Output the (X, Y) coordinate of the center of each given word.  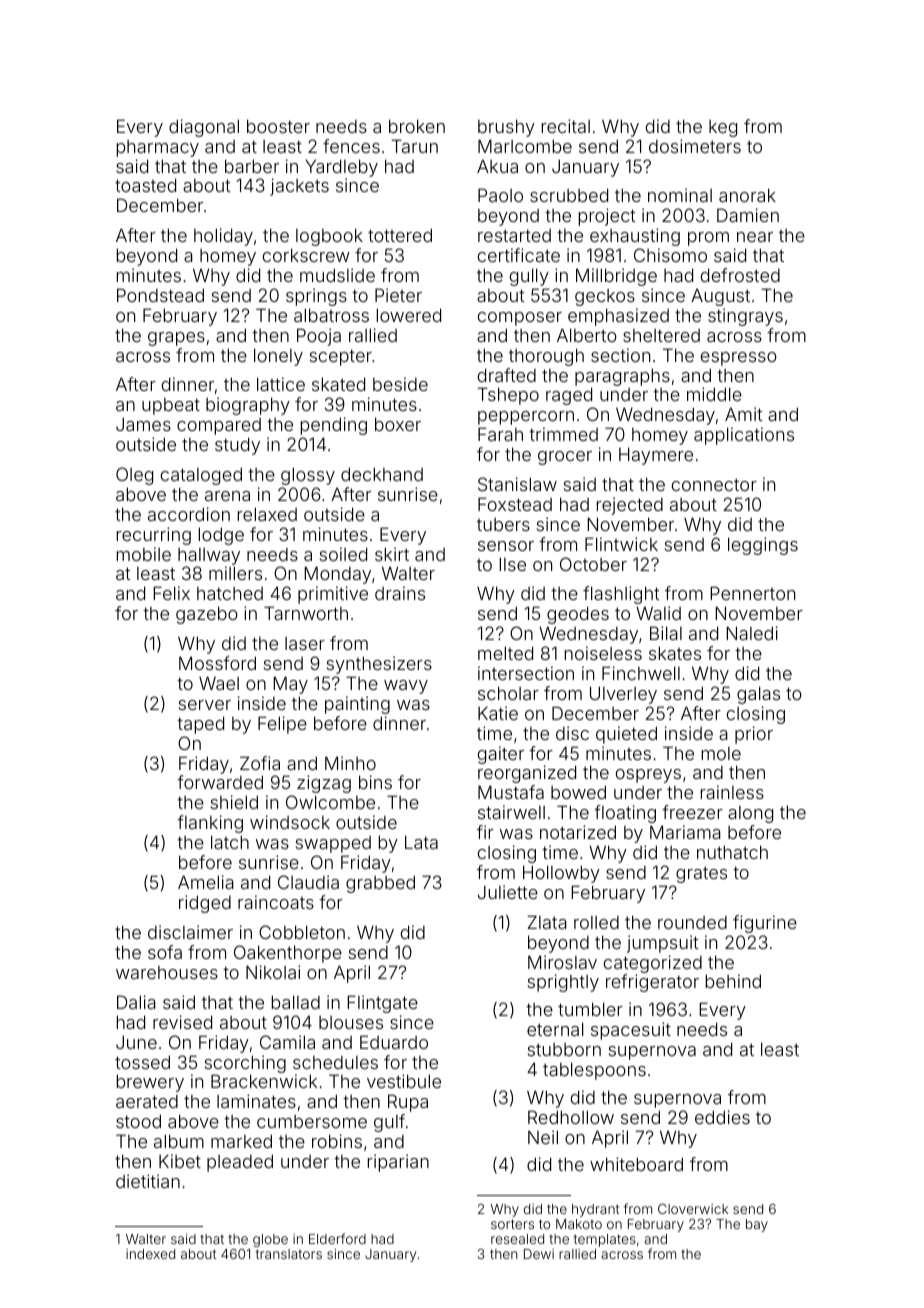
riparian (398, 1163)
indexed (150, 1254)
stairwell (511, 812)
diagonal (204, 128)
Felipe (282, 725)
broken (417, 126)
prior (754, 735)
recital (566, 126)
